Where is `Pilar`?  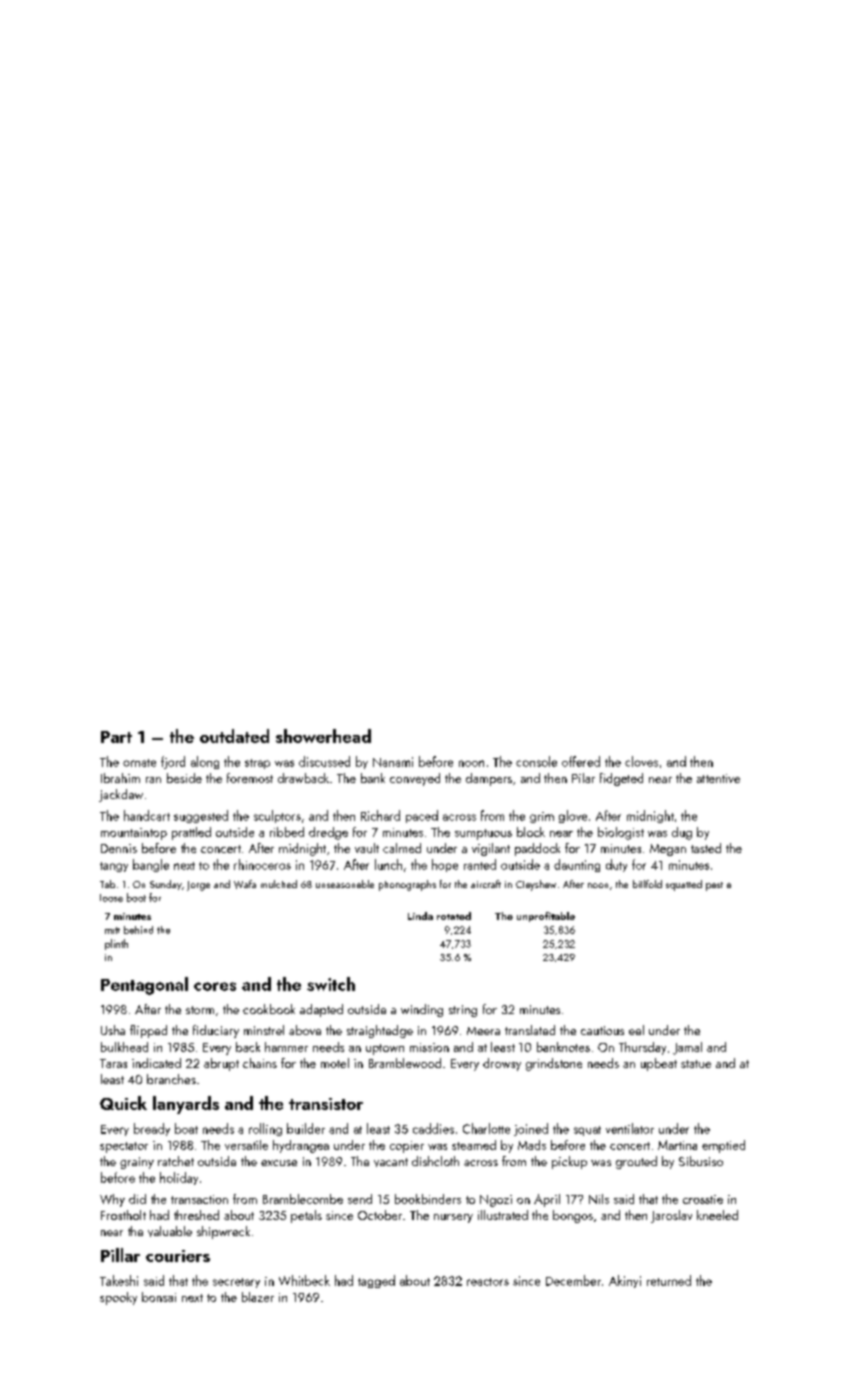 Pilar is located at coordinates (583, 778).
